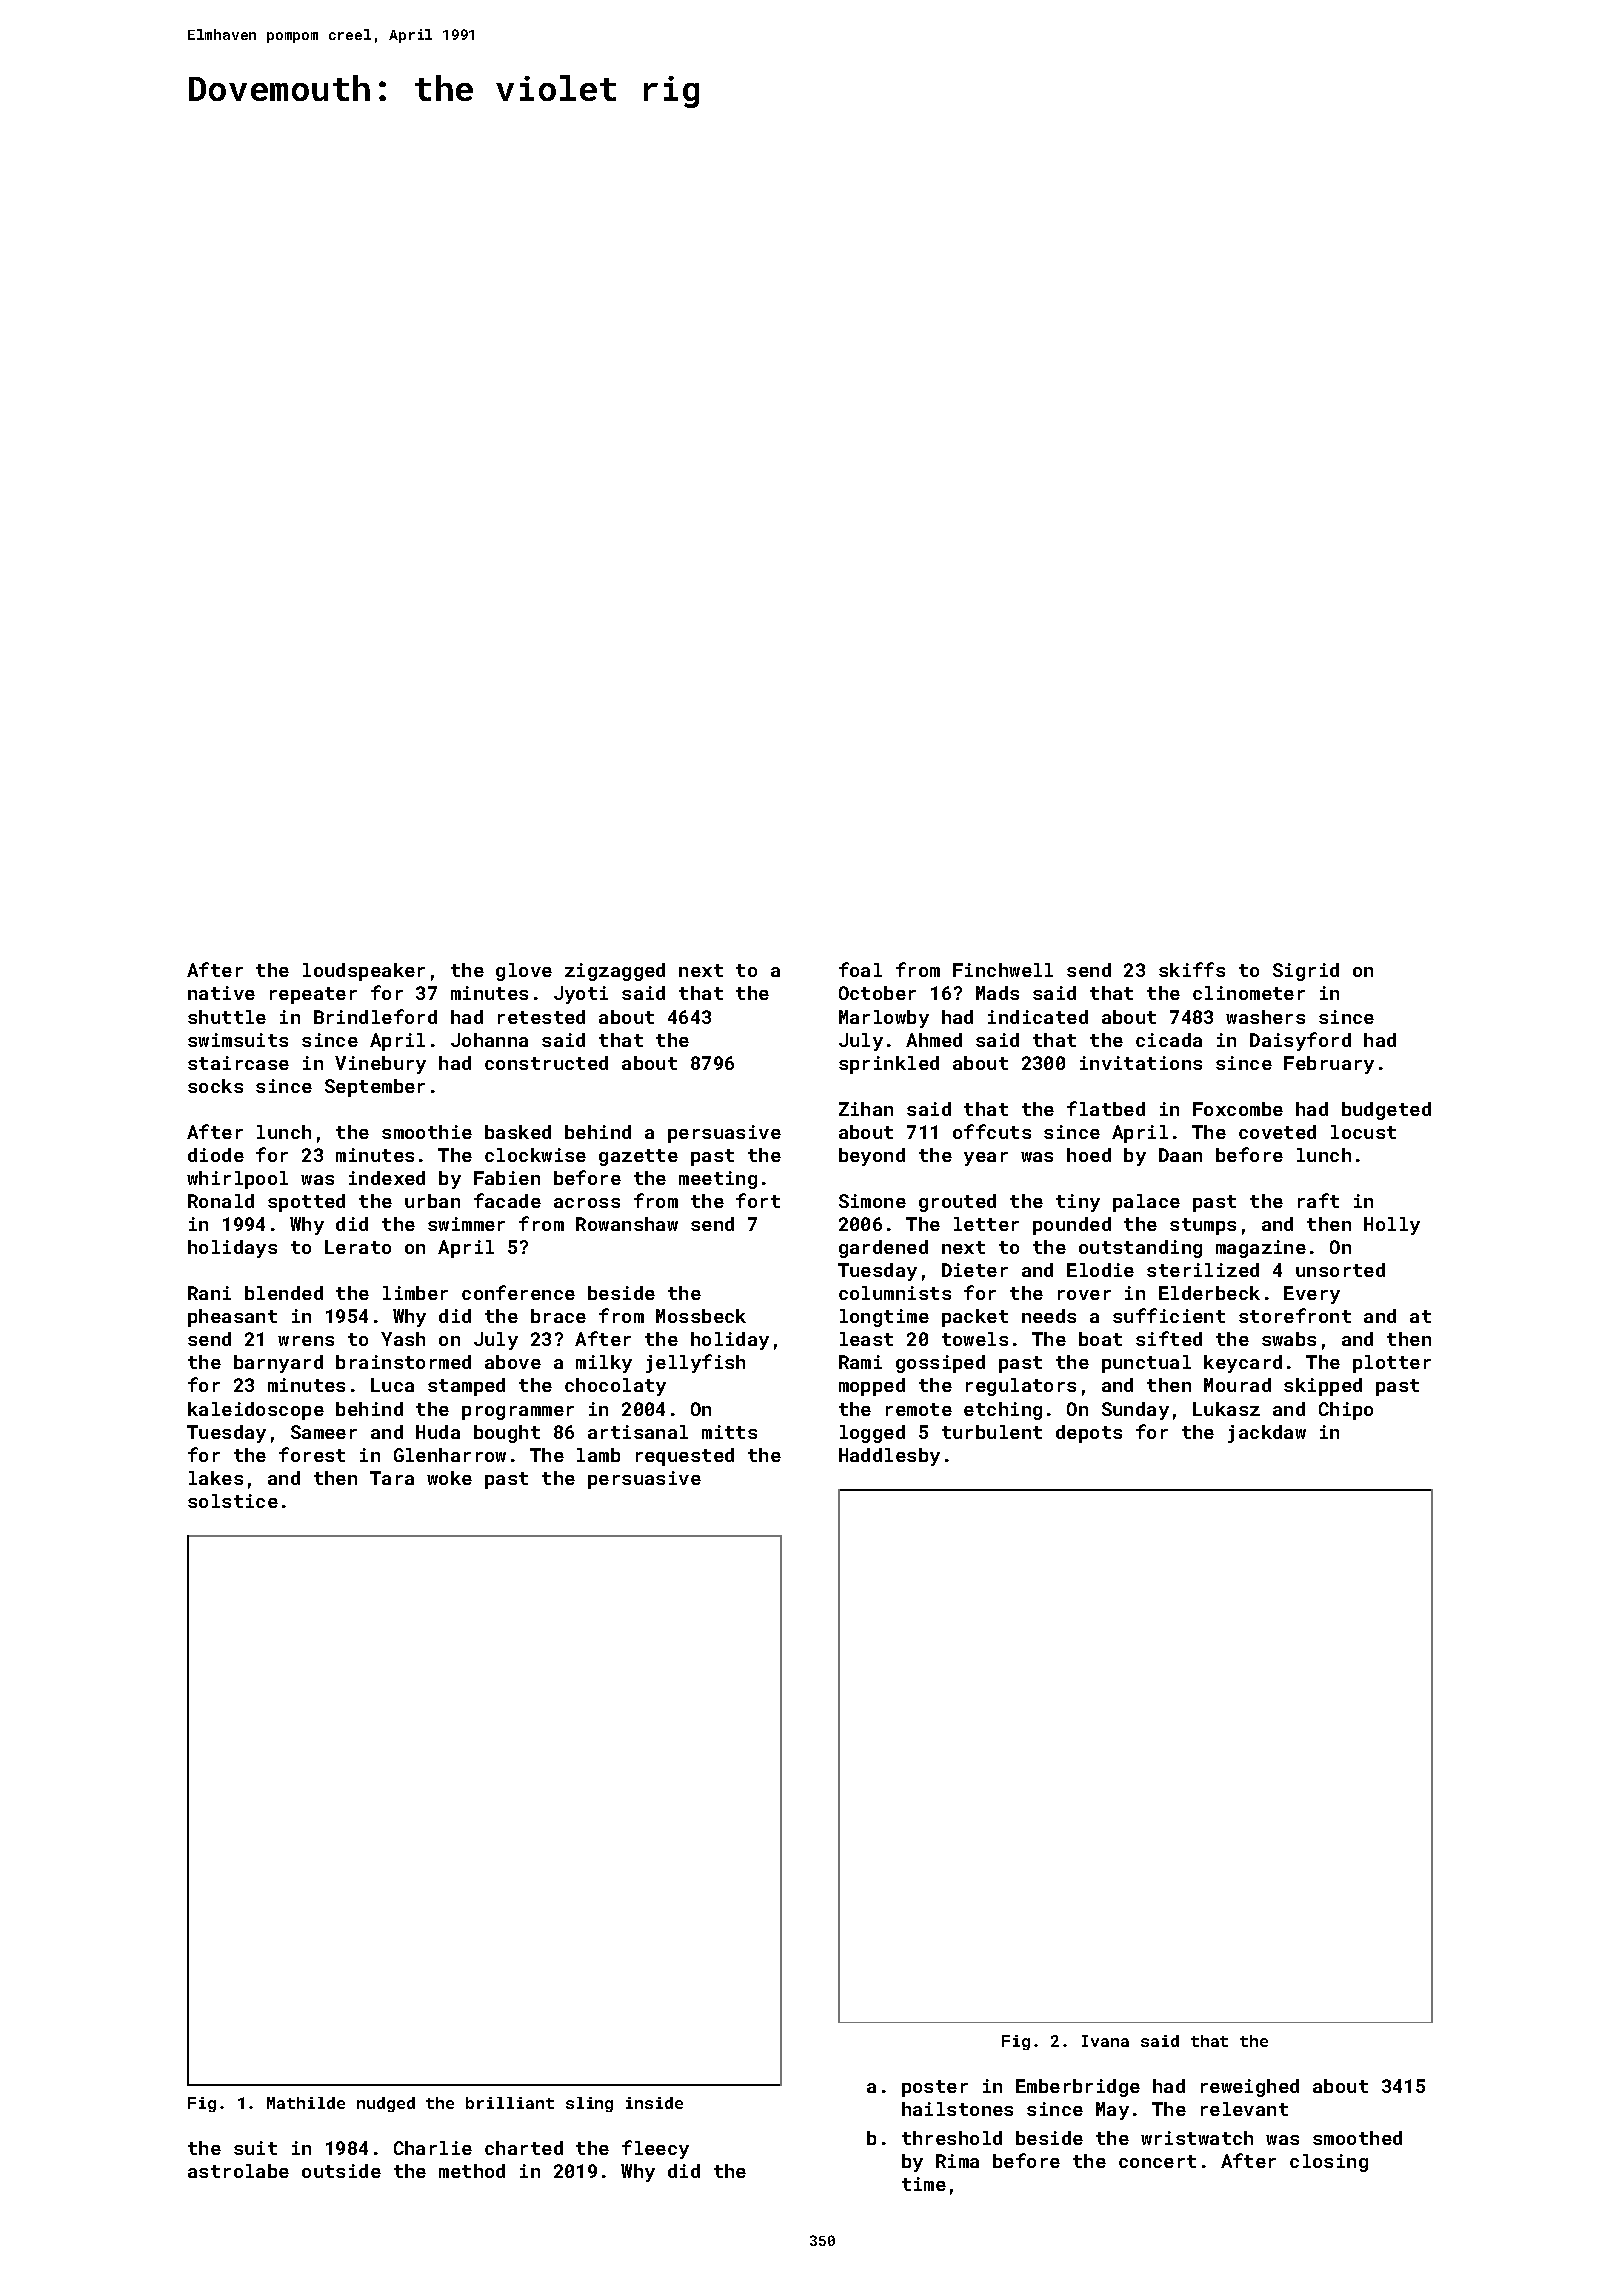 The height and width of the screenshot is (2292, 1620). I want to click on poster, so click(935, 2088).
